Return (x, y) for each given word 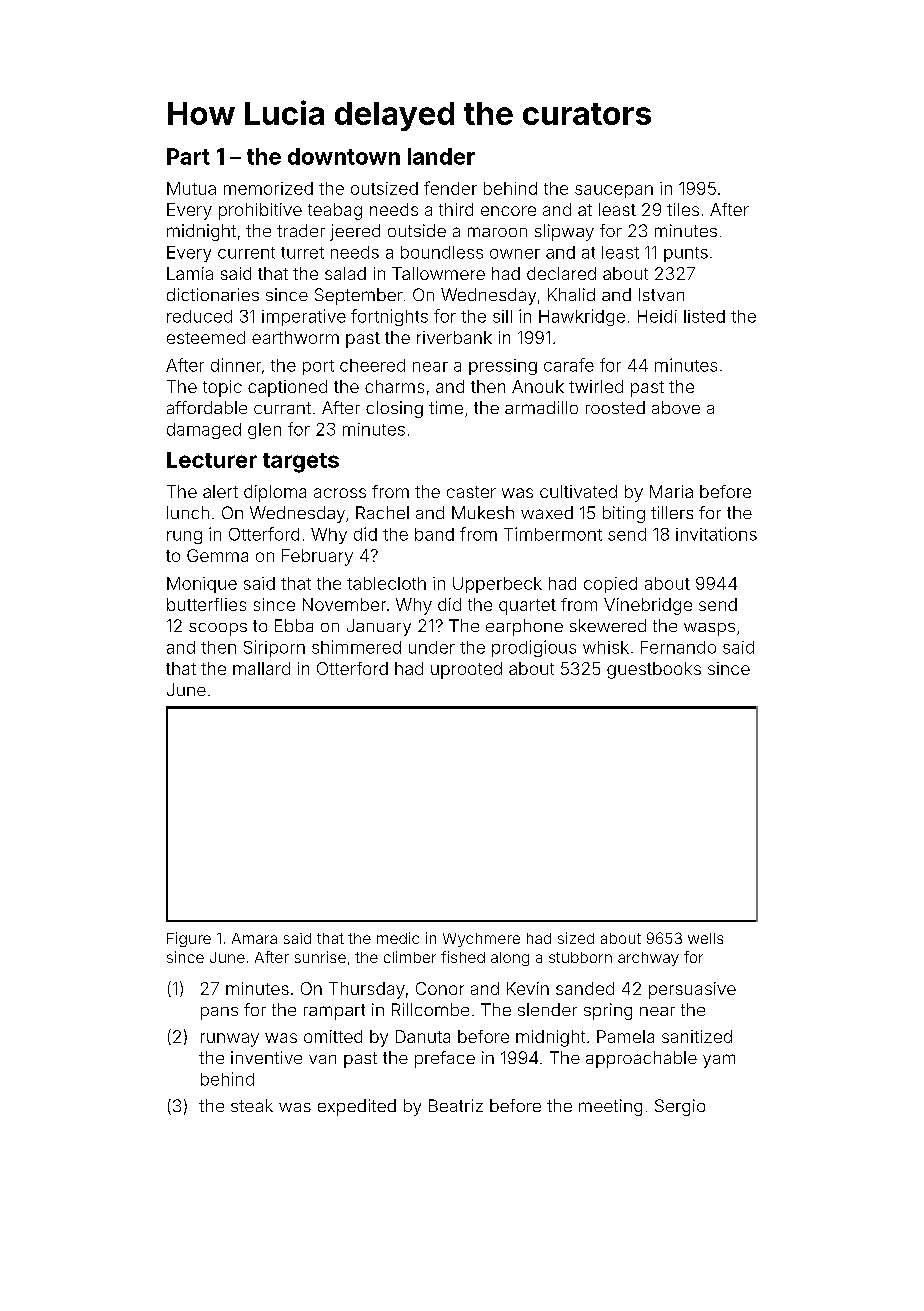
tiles (683, 209)
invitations (716, 534)
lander (441, 156)
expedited (357, 1107)
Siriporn (274, 648)
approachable (641, 1059)
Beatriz (456, 1105)
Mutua (191, 188)
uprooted (466, 670)
